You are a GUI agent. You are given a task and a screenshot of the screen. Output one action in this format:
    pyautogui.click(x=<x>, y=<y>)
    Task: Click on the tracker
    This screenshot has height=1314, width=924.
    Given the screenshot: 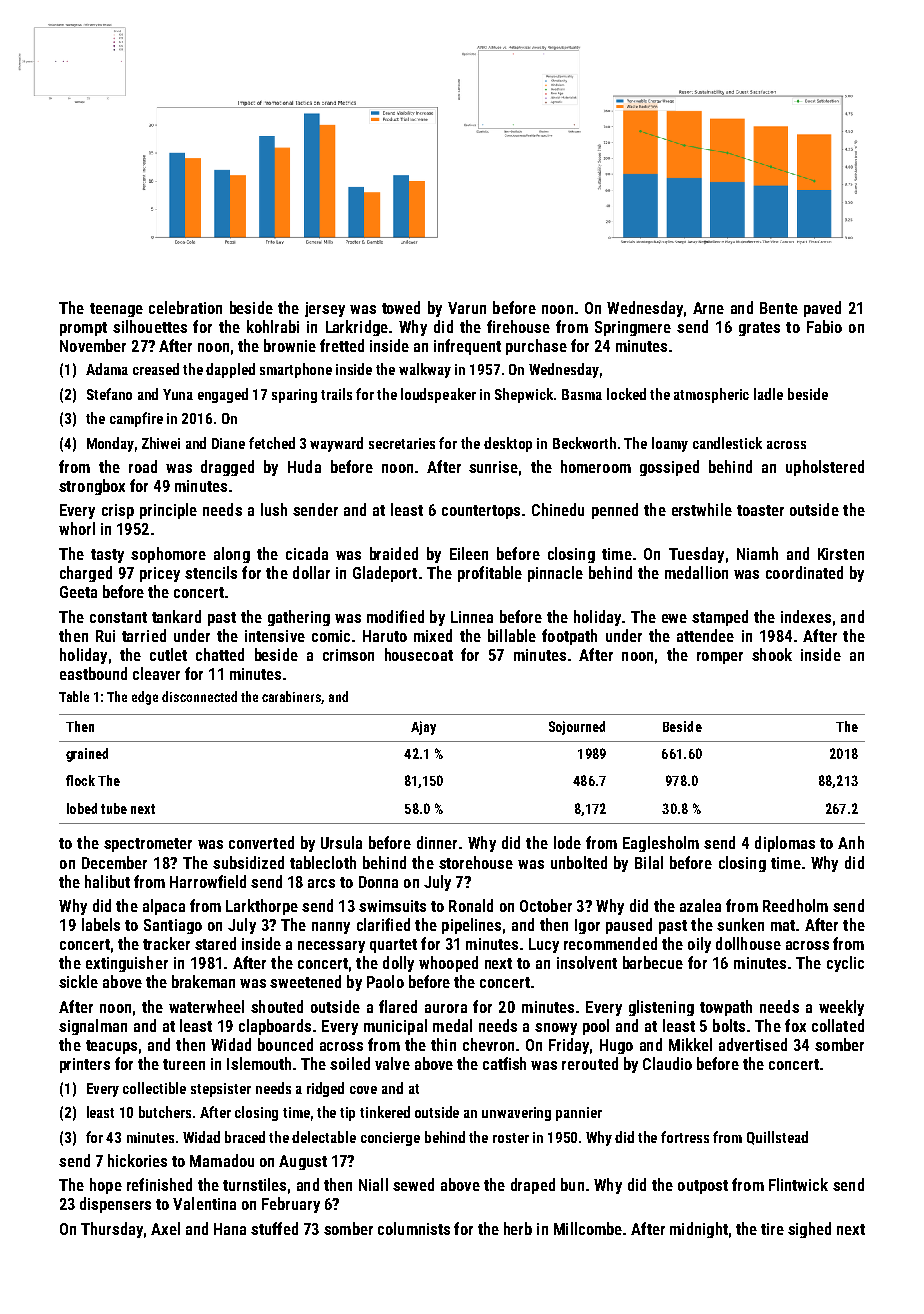 What is the action you would take?
    pyautogui.click(x=166, y=943)
